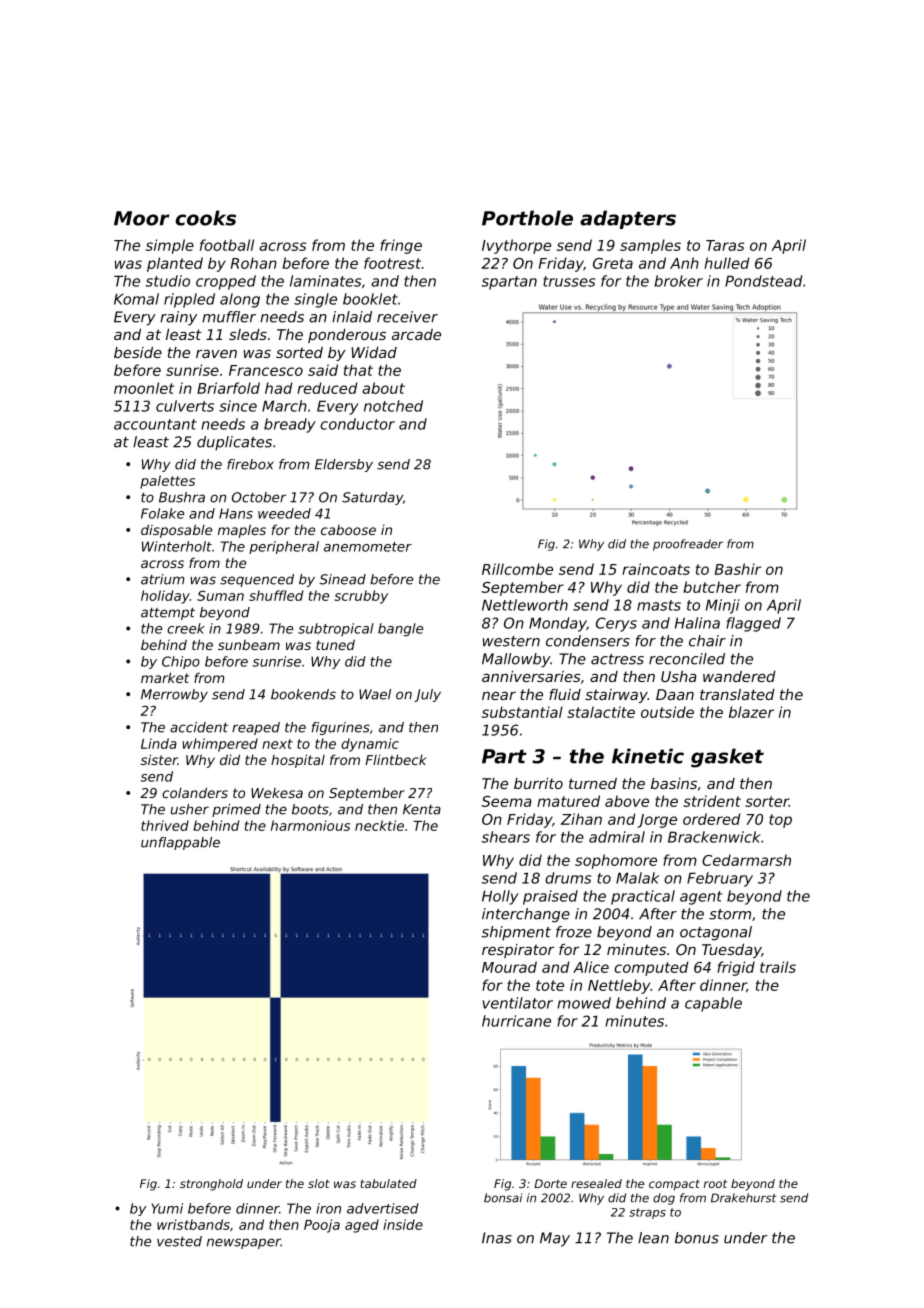 The image size is (924, 1308). Describe the element at coordinates (299, 352) in the image. I see `sorted` at that location.
